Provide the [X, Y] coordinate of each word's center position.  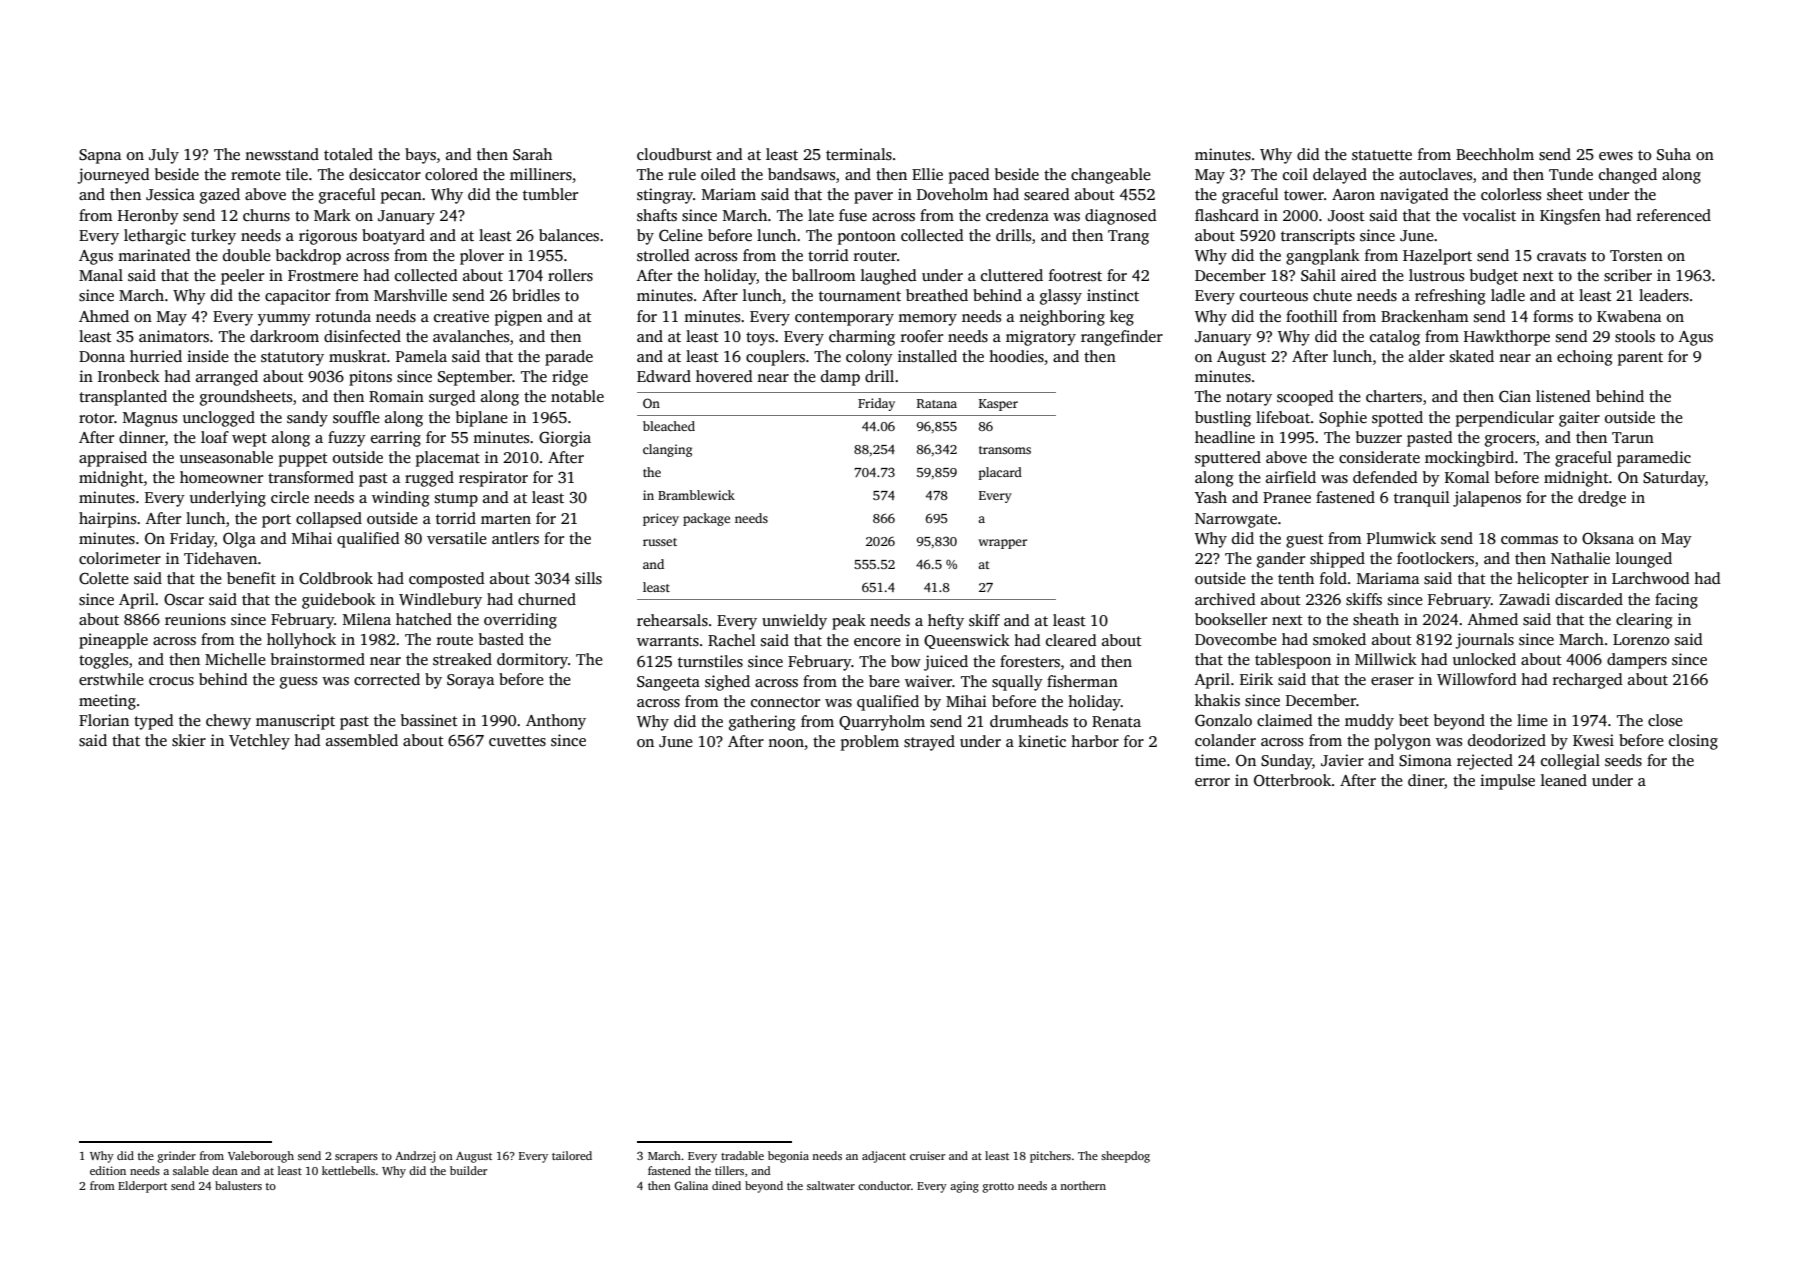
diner [1426, 781]
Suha [1674, 154]
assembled [362, 740]
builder [468, 1170]
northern [1083, 1185]
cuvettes [517, 741]
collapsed [329, 520]
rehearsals [672, 620]
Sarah [532, 154]
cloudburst [674, 154]
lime [1532, 720]
